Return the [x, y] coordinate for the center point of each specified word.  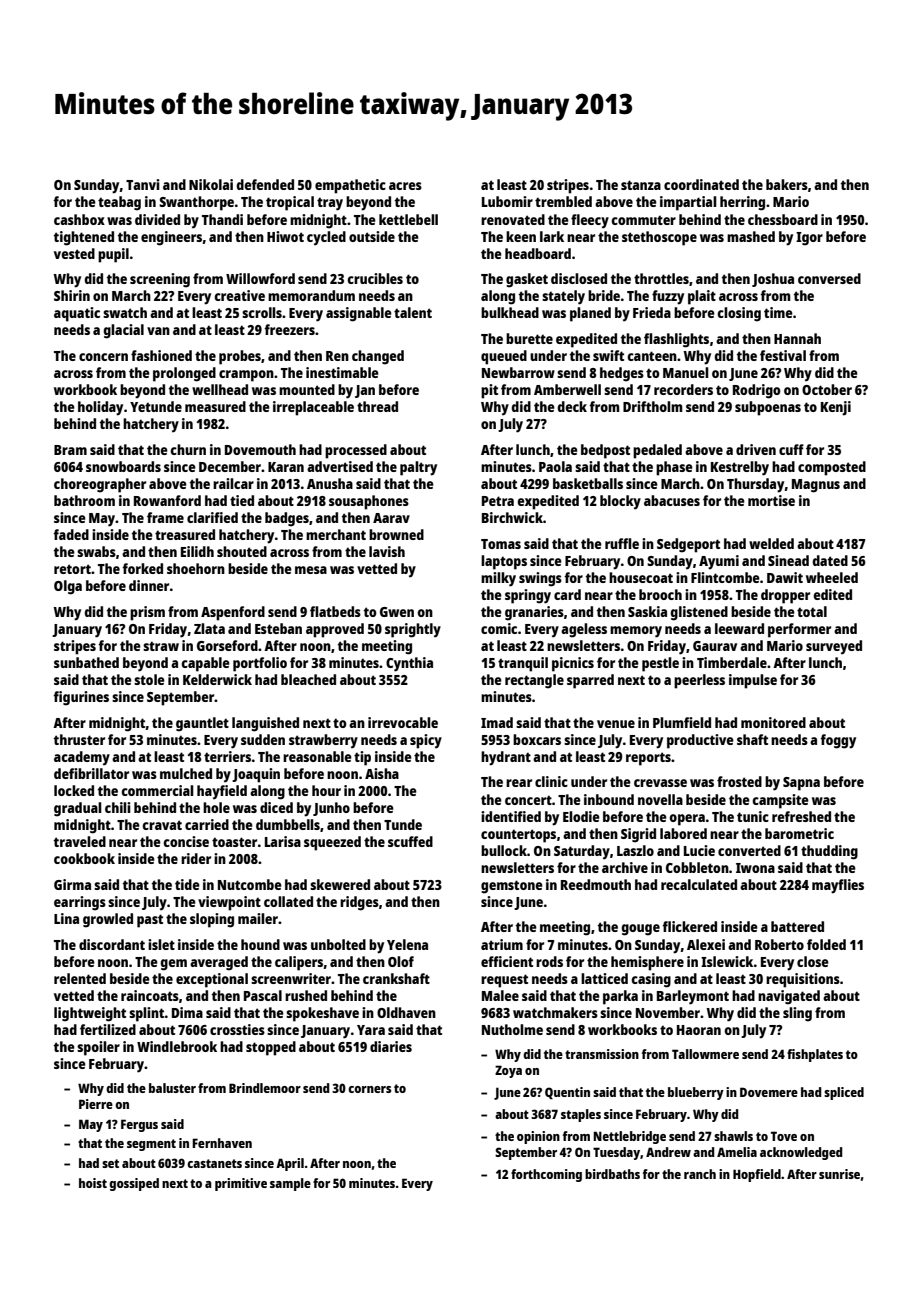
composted [832, 468]
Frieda [652, 312]
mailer [258, 918]
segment [151, 1145]
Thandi [222, 219]
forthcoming [546, 1175]
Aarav [391, 518]
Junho [331, 809]
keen [521, 236]
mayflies [838, 886]
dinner [149, 585]
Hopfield [757, 1175]
